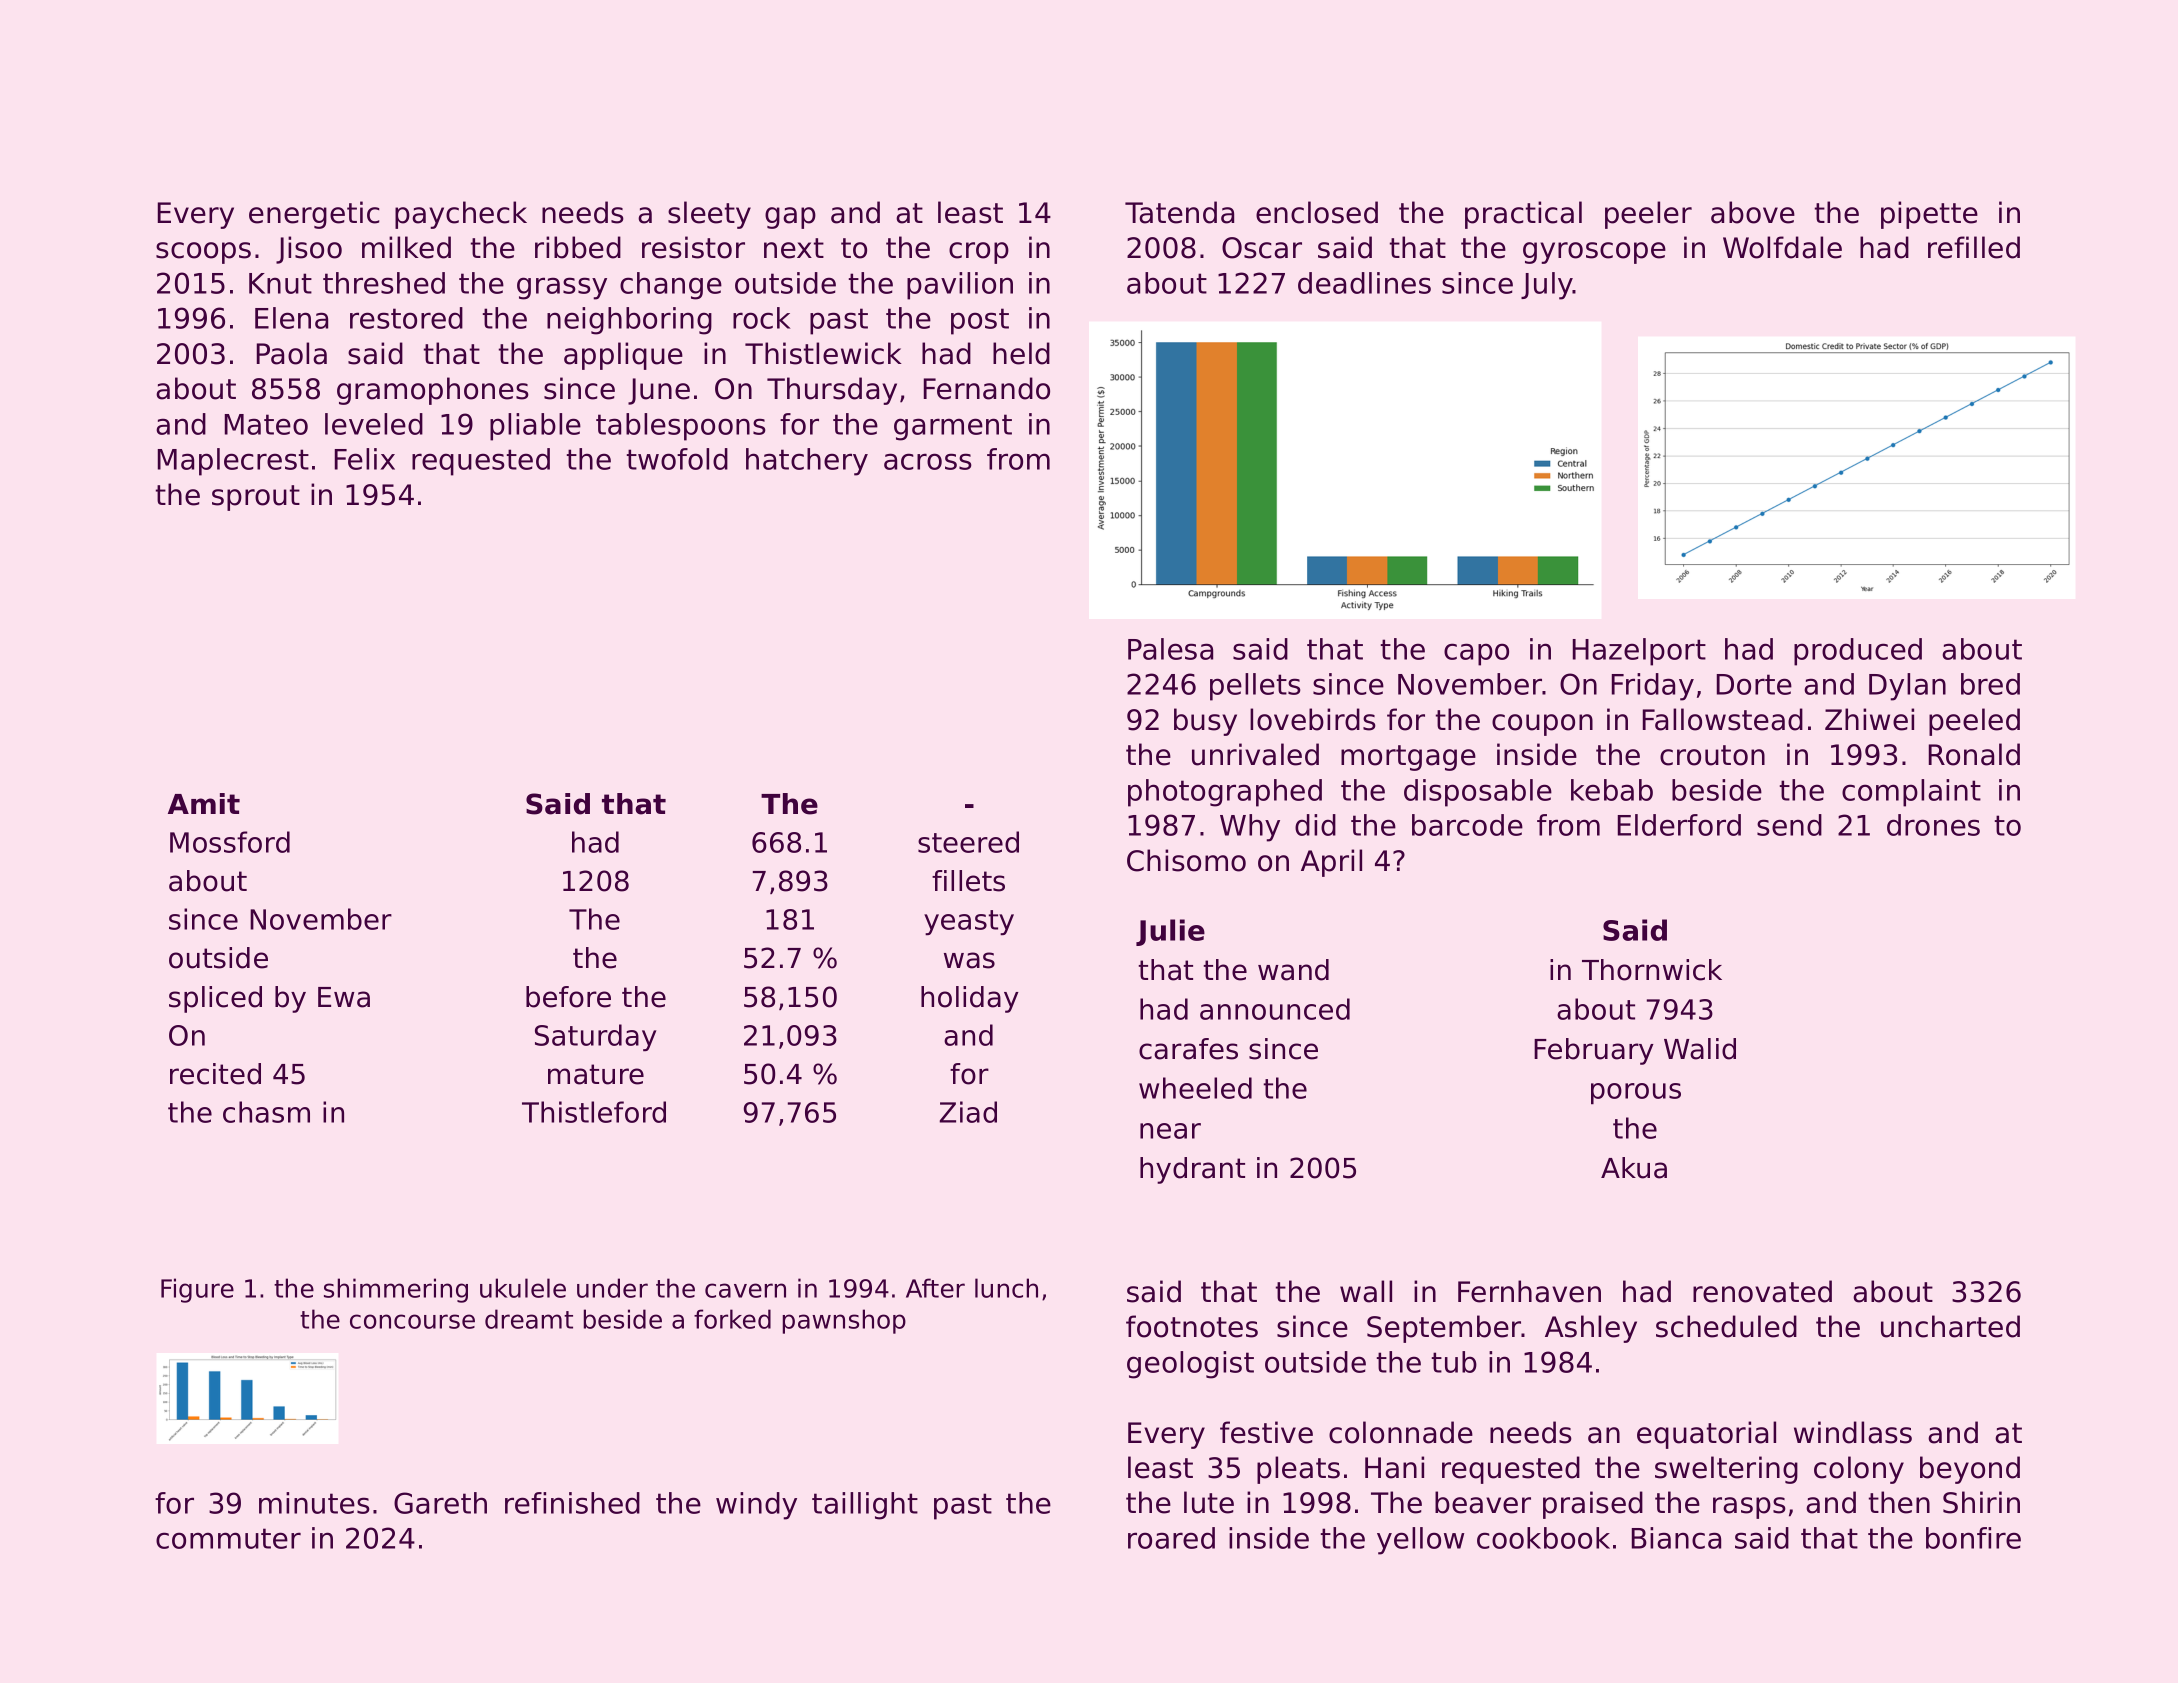  What do you see at coordinates (215, 1074) in the document?
I see `recited` at bounding box center [215, 1074].
